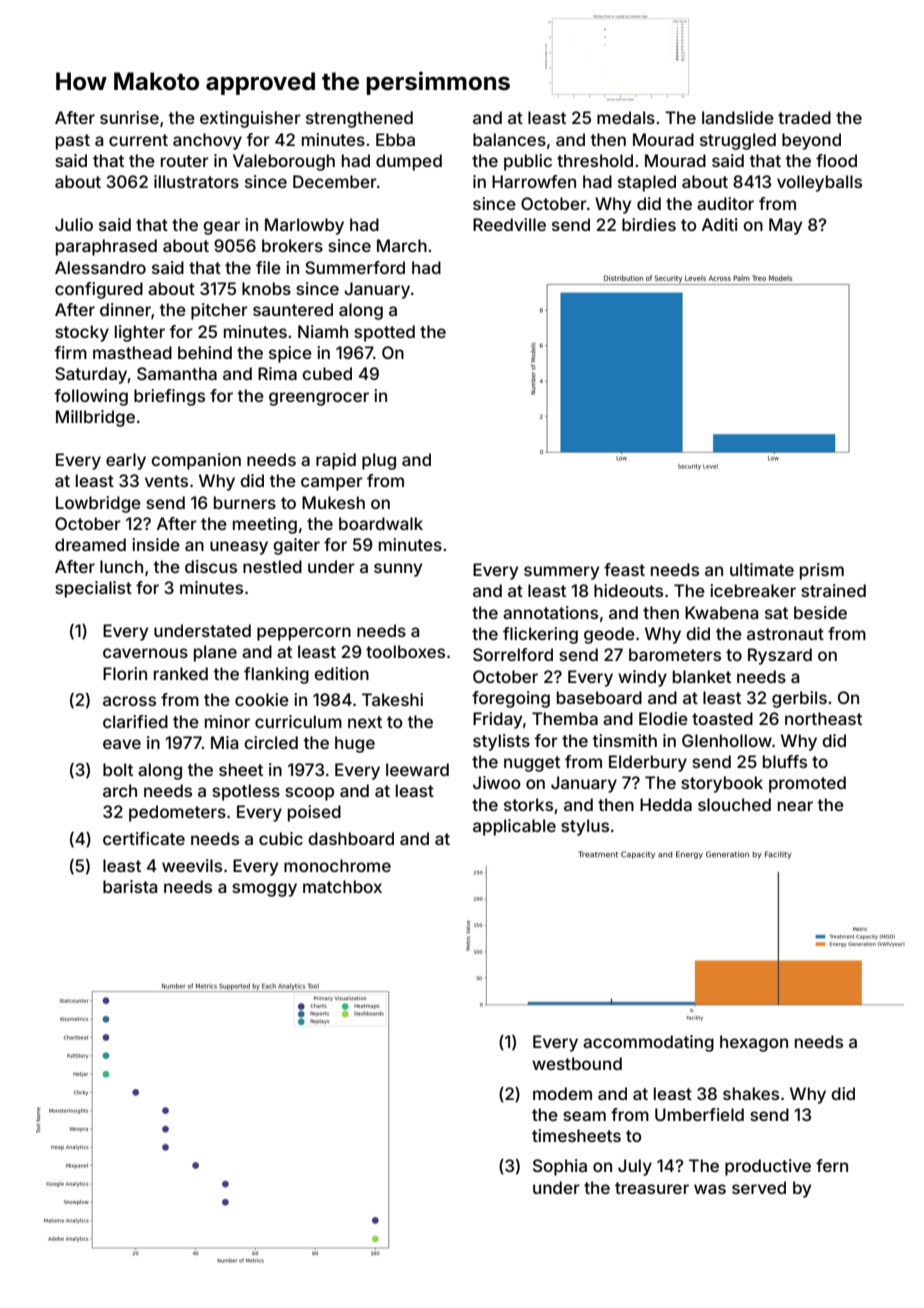  What do you see at coordinates (624, 569) in the page?
I see `feast` at bounding box center [624, 569].
